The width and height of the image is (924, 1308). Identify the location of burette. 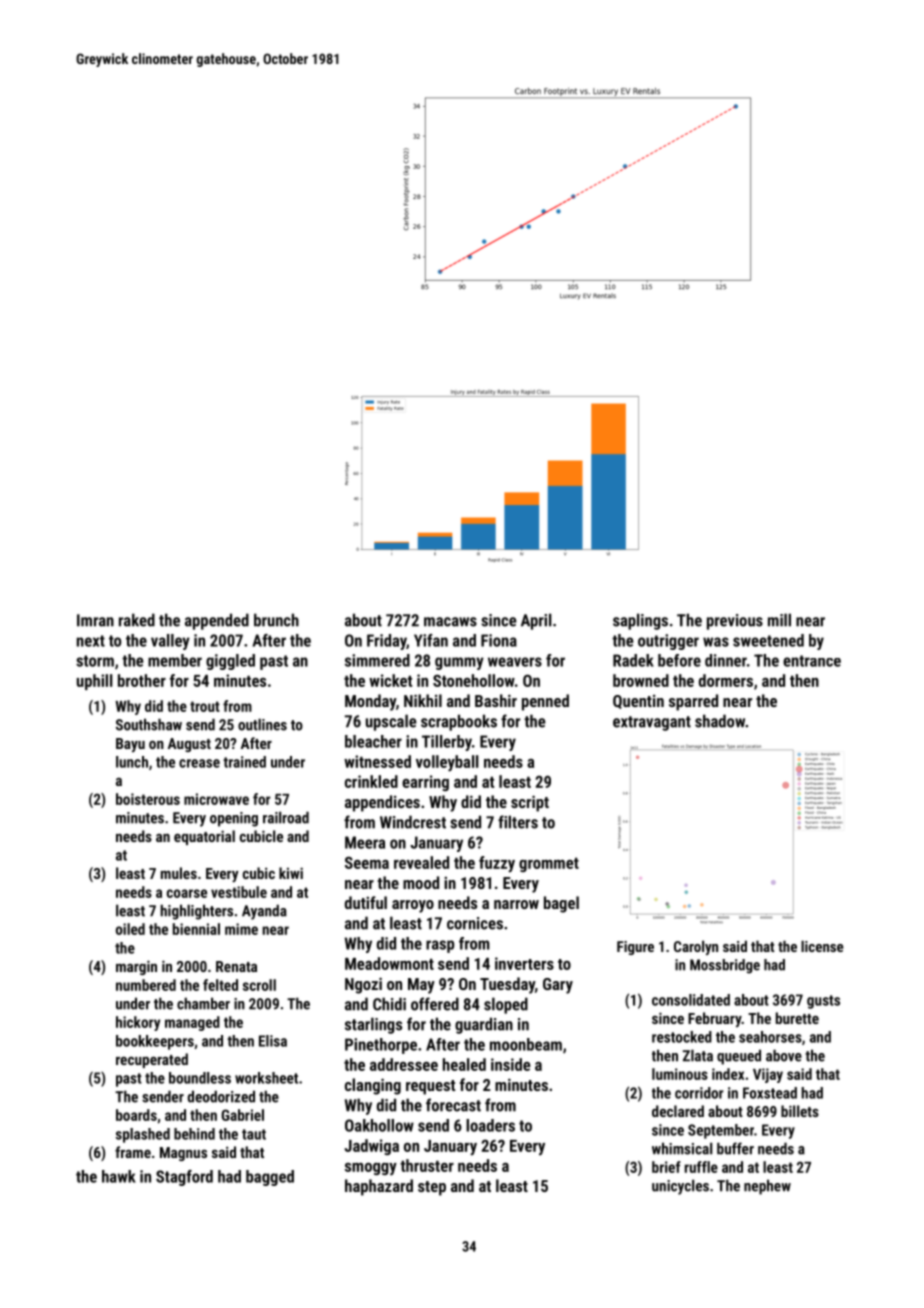
(797, 1018).
